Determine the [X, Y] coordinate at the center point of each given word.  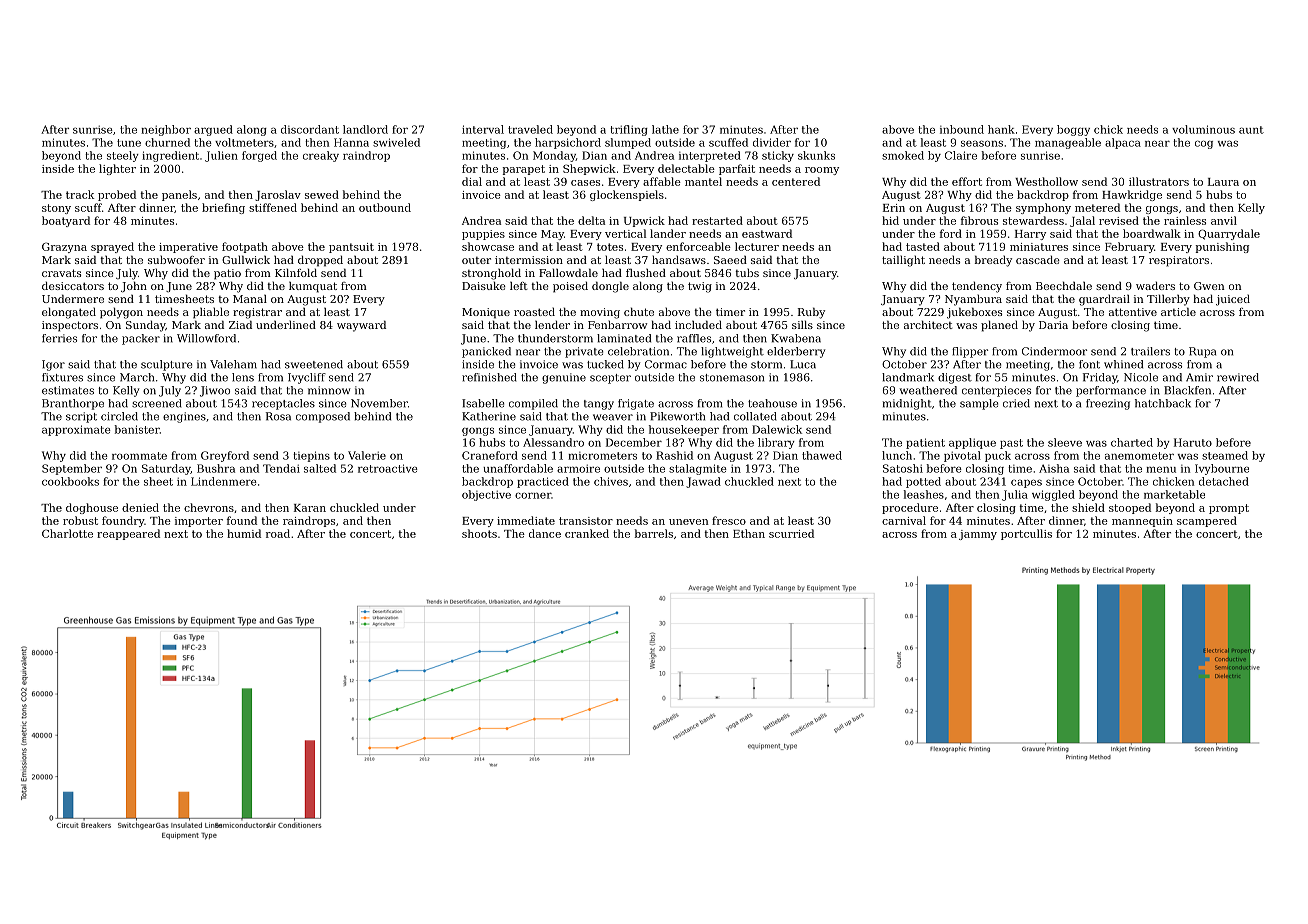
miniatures [1039, 247]
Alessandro [553, 442]
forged [259, 156]
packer [141, 339]
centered [796, 181]
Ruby [811, 313]
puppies [483, 235]
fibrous [979, 220]
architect [928, 324]
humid [244, 533]
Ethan [749, 533]
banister [137, 429]
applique [972, 443]
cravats [61, 273]
